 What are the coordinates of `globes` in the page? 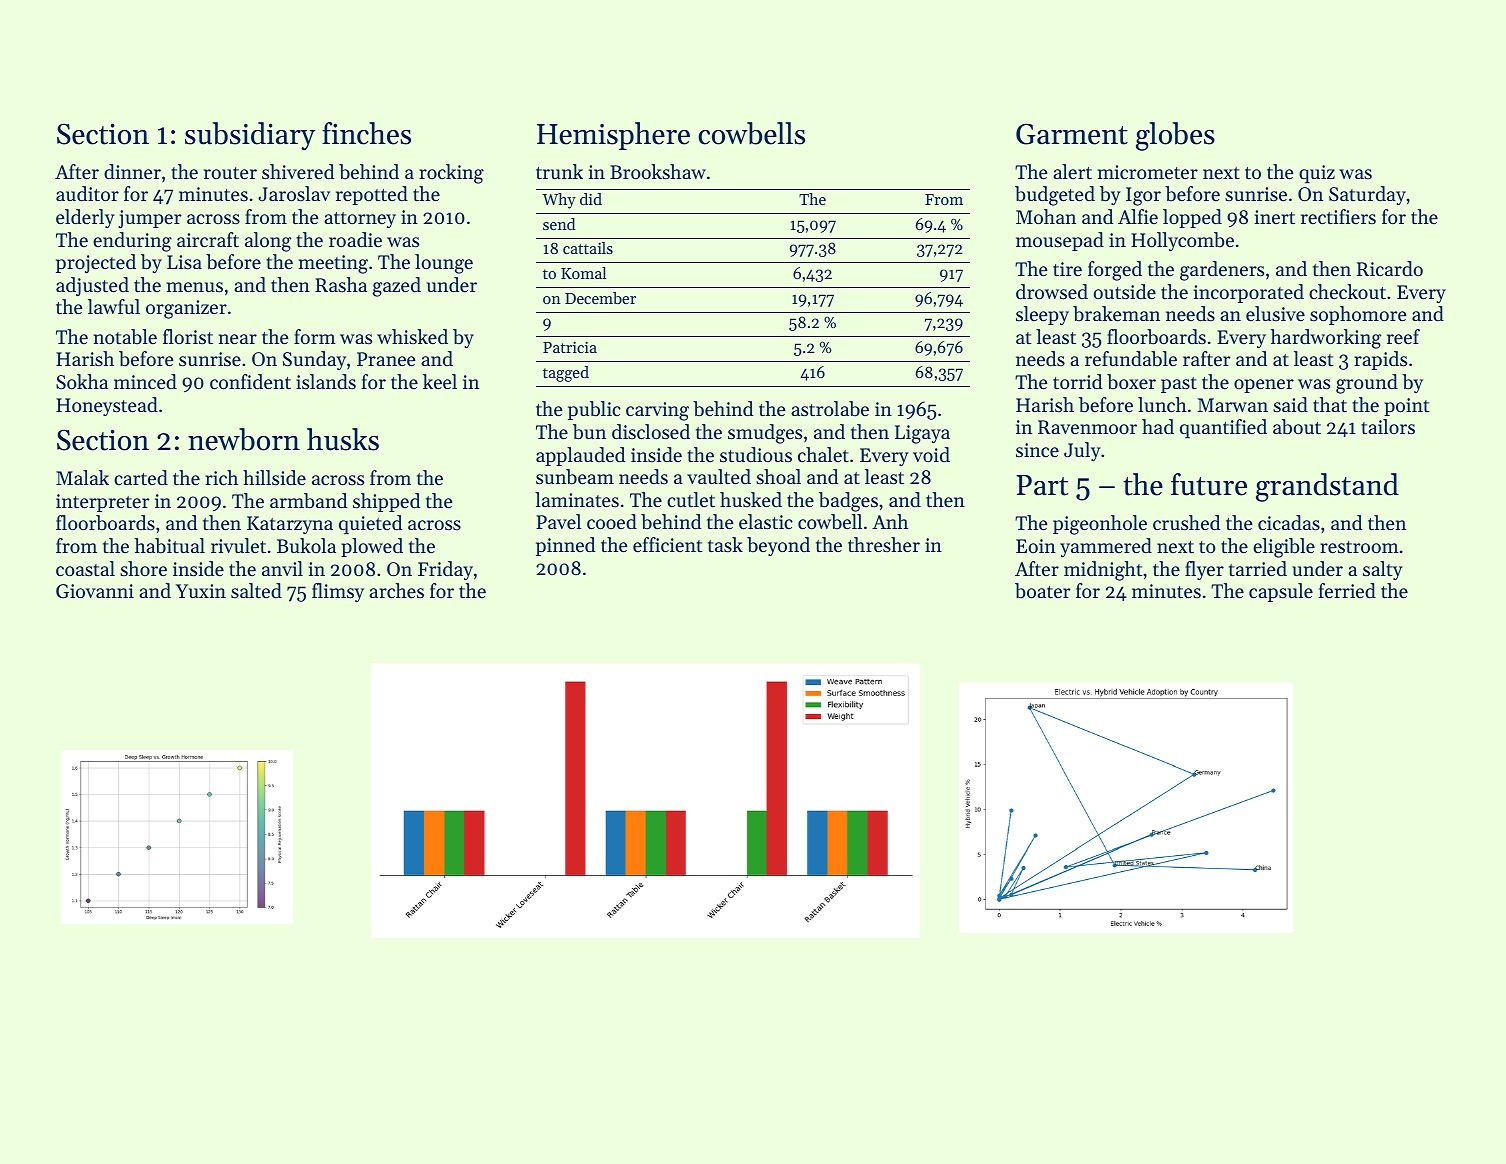 It's located at (1175, 136).
